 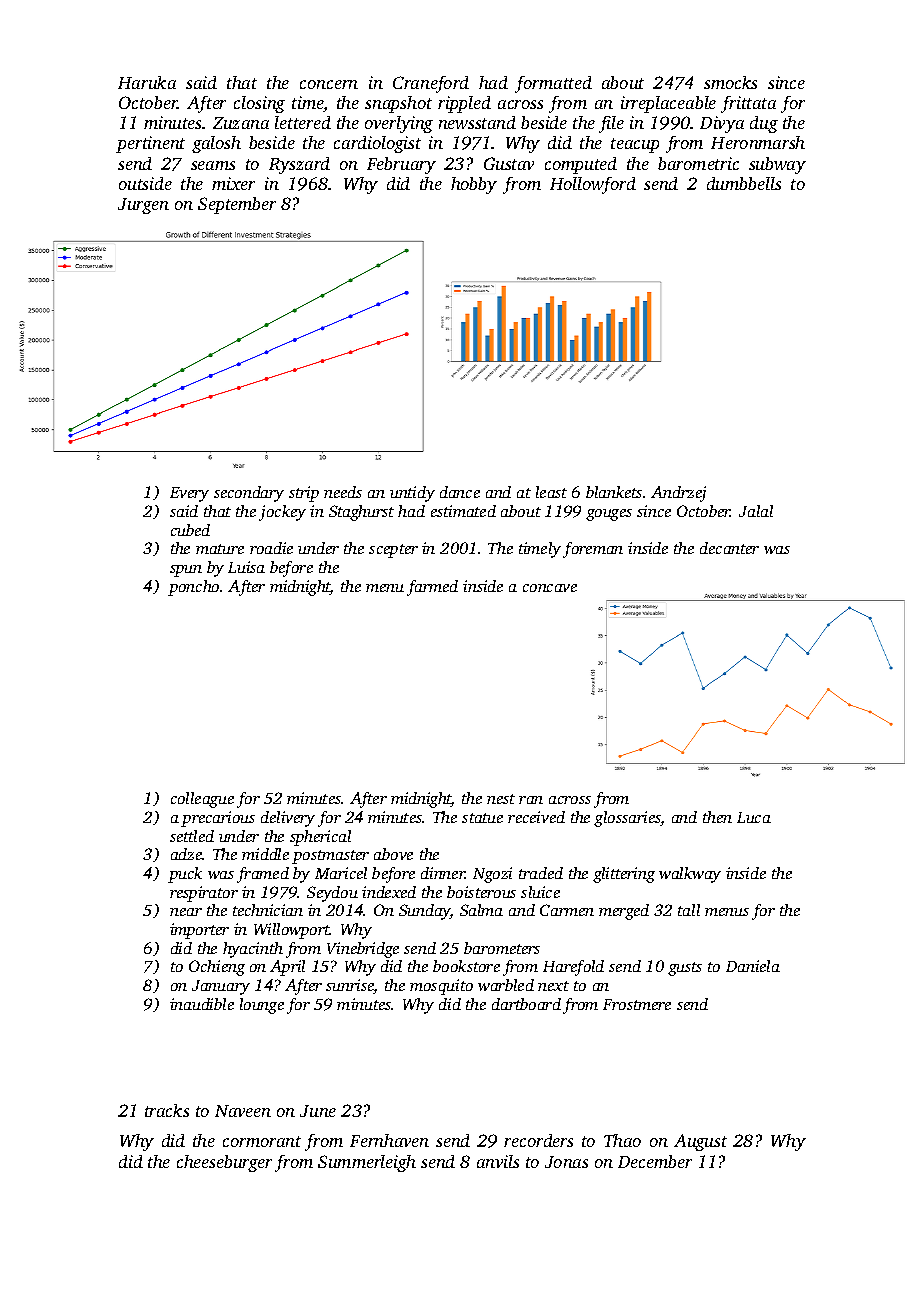 What do you see at coordinates (288, 819) in the document?
I see `delivery` at bounding box center [288, 819].
